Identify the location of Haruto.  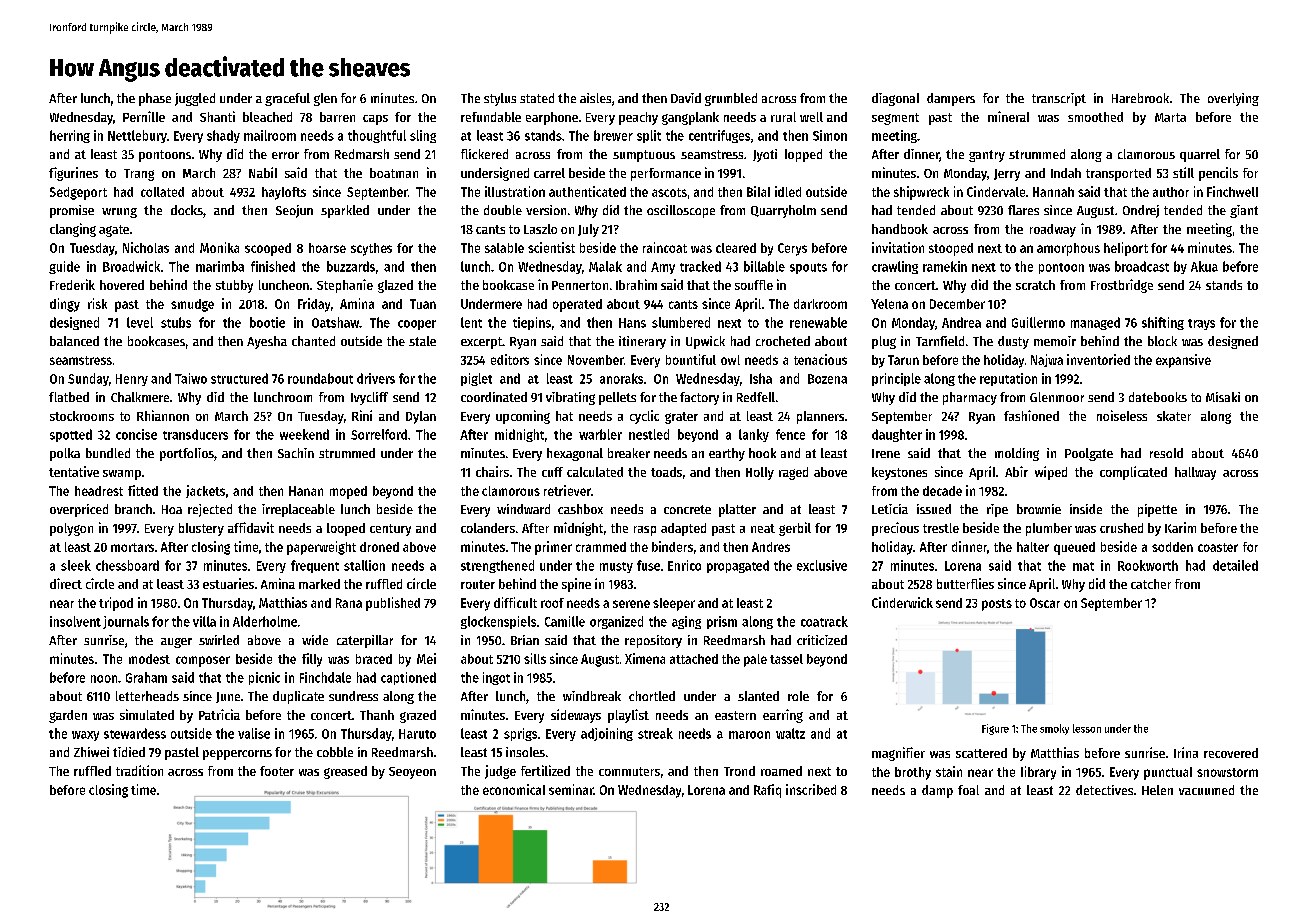
(417, 734).
